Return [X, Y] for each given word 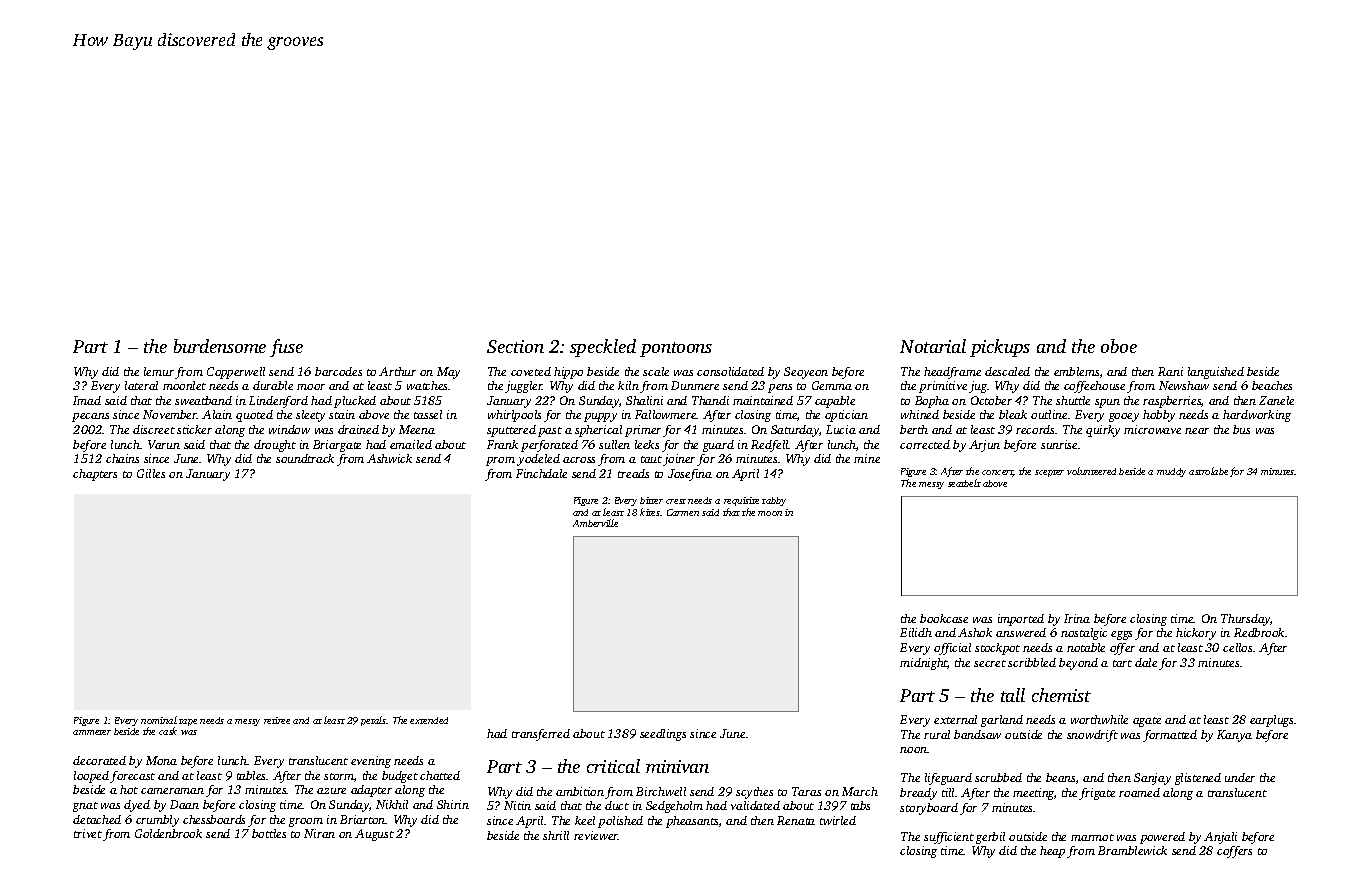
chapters [95, 475]
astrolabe [1208, 471]
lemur [159, 371]
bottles [269, 833]
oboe [1119, 346]
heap [1052, 852]
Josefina [690, 475]
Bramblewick [1132, 850]
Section [515, 346]
